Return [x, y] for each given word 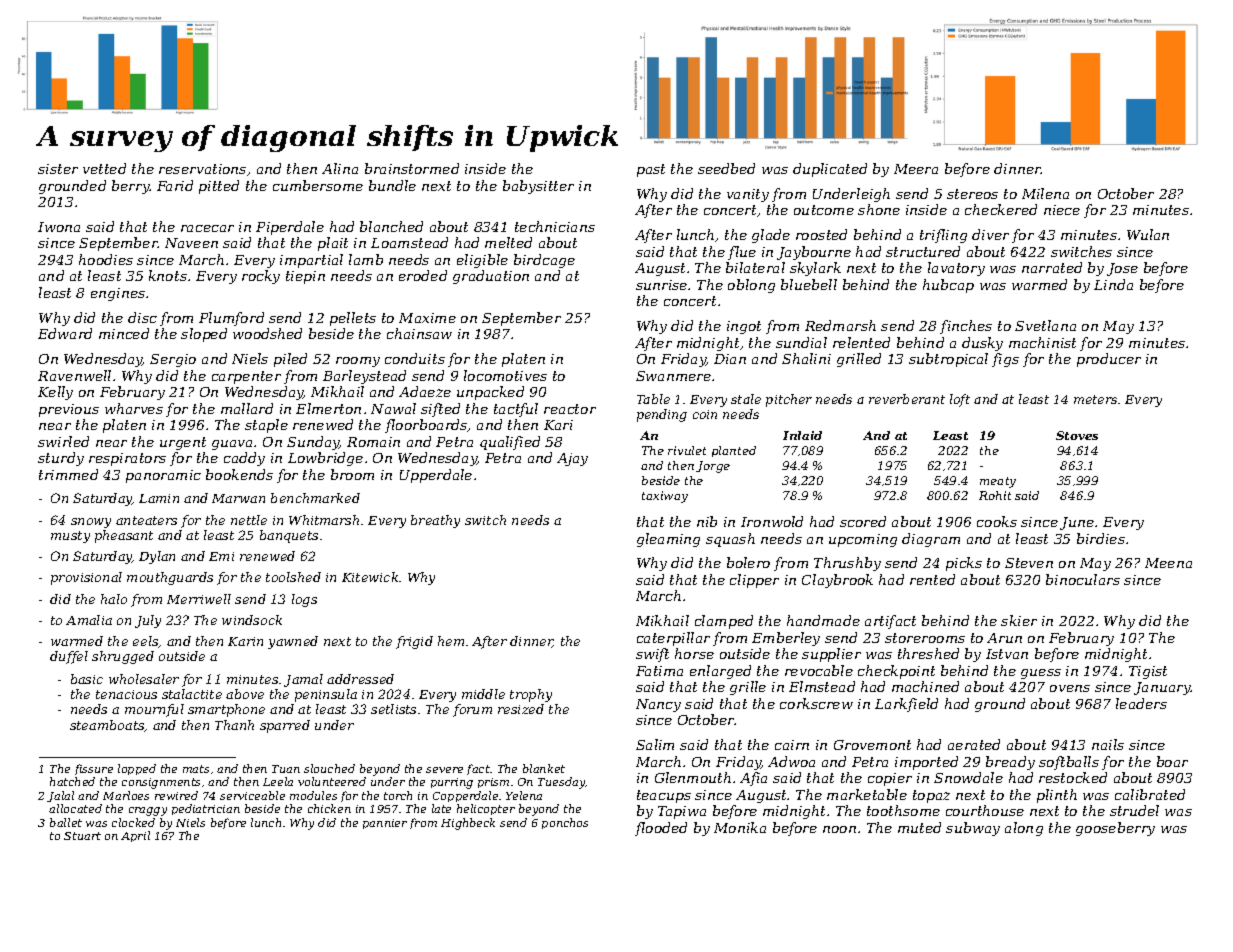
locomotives [505, 375]
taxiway [665, 497]
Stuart [82, 836]
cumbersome [318, 185]
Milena [1045, 193]
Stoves [1077, 435]
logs [304, 600]
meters [1095, 399]
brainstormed [412, 168]
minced [124, 333]
